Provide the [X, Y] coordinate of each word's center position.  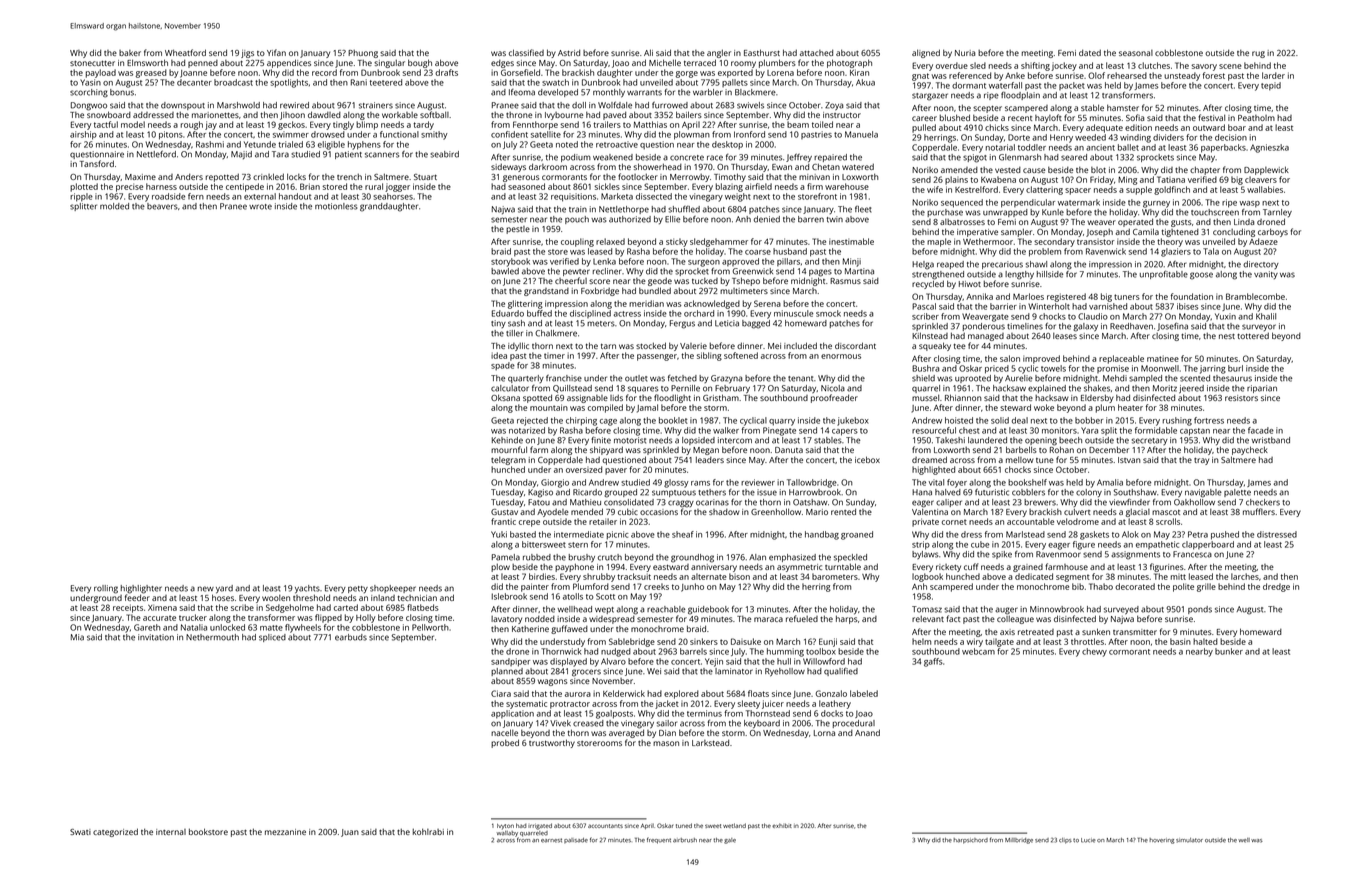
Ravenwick [1106, 251]
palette [1237, 493]
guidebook [708, 610]
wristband [1270, 440]
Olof [1096, 75]
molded [114, 206]
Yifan [276, 52]
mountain [549, 407]
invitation [156, 637]
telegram [508, 461]
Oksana [505, 397]
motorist [630, 440]
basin [1180, 641]
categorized [115, 832]
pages [820, 273]
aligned [926, 53]
